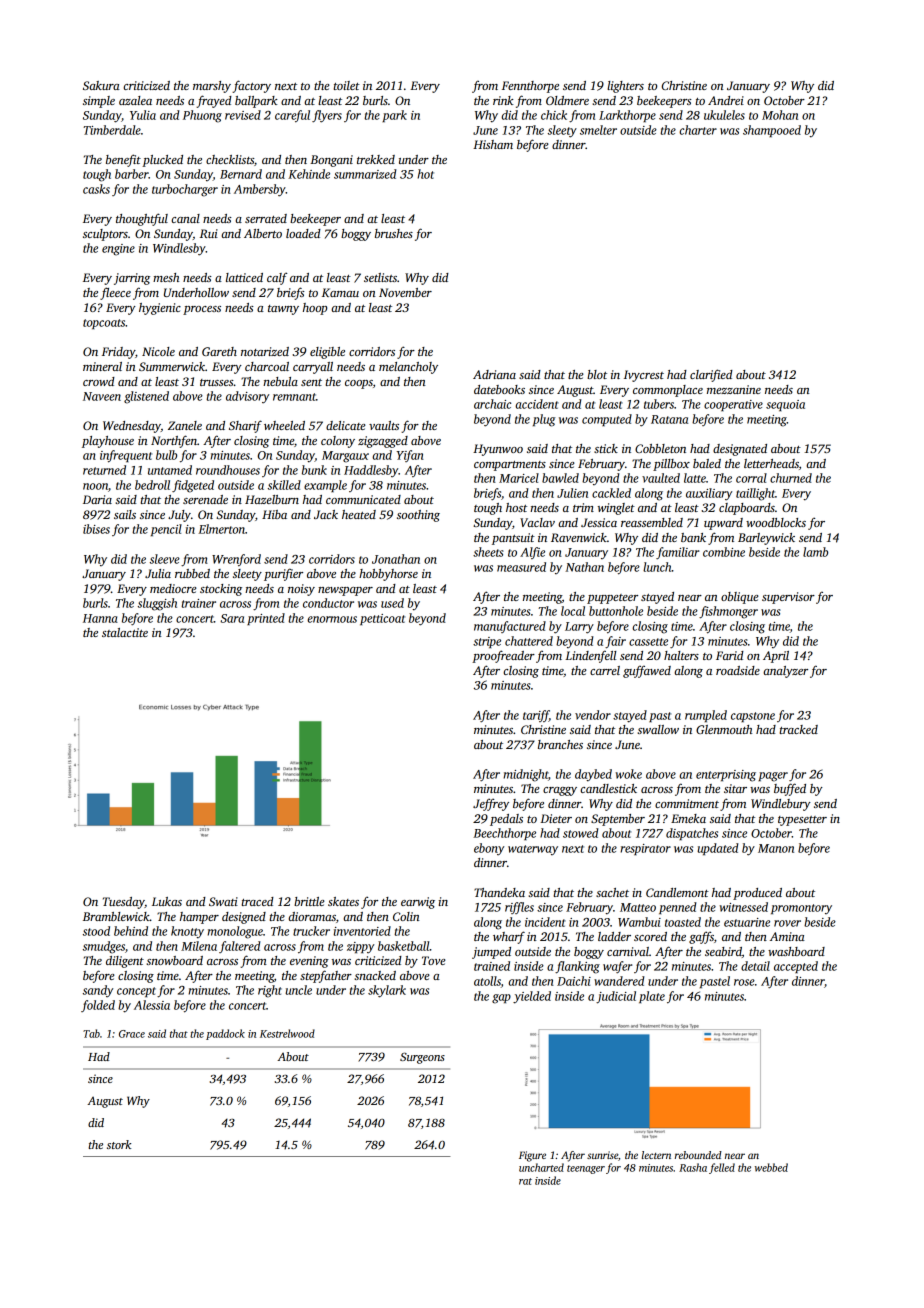  I want to click on designated, so click(740, 450).
